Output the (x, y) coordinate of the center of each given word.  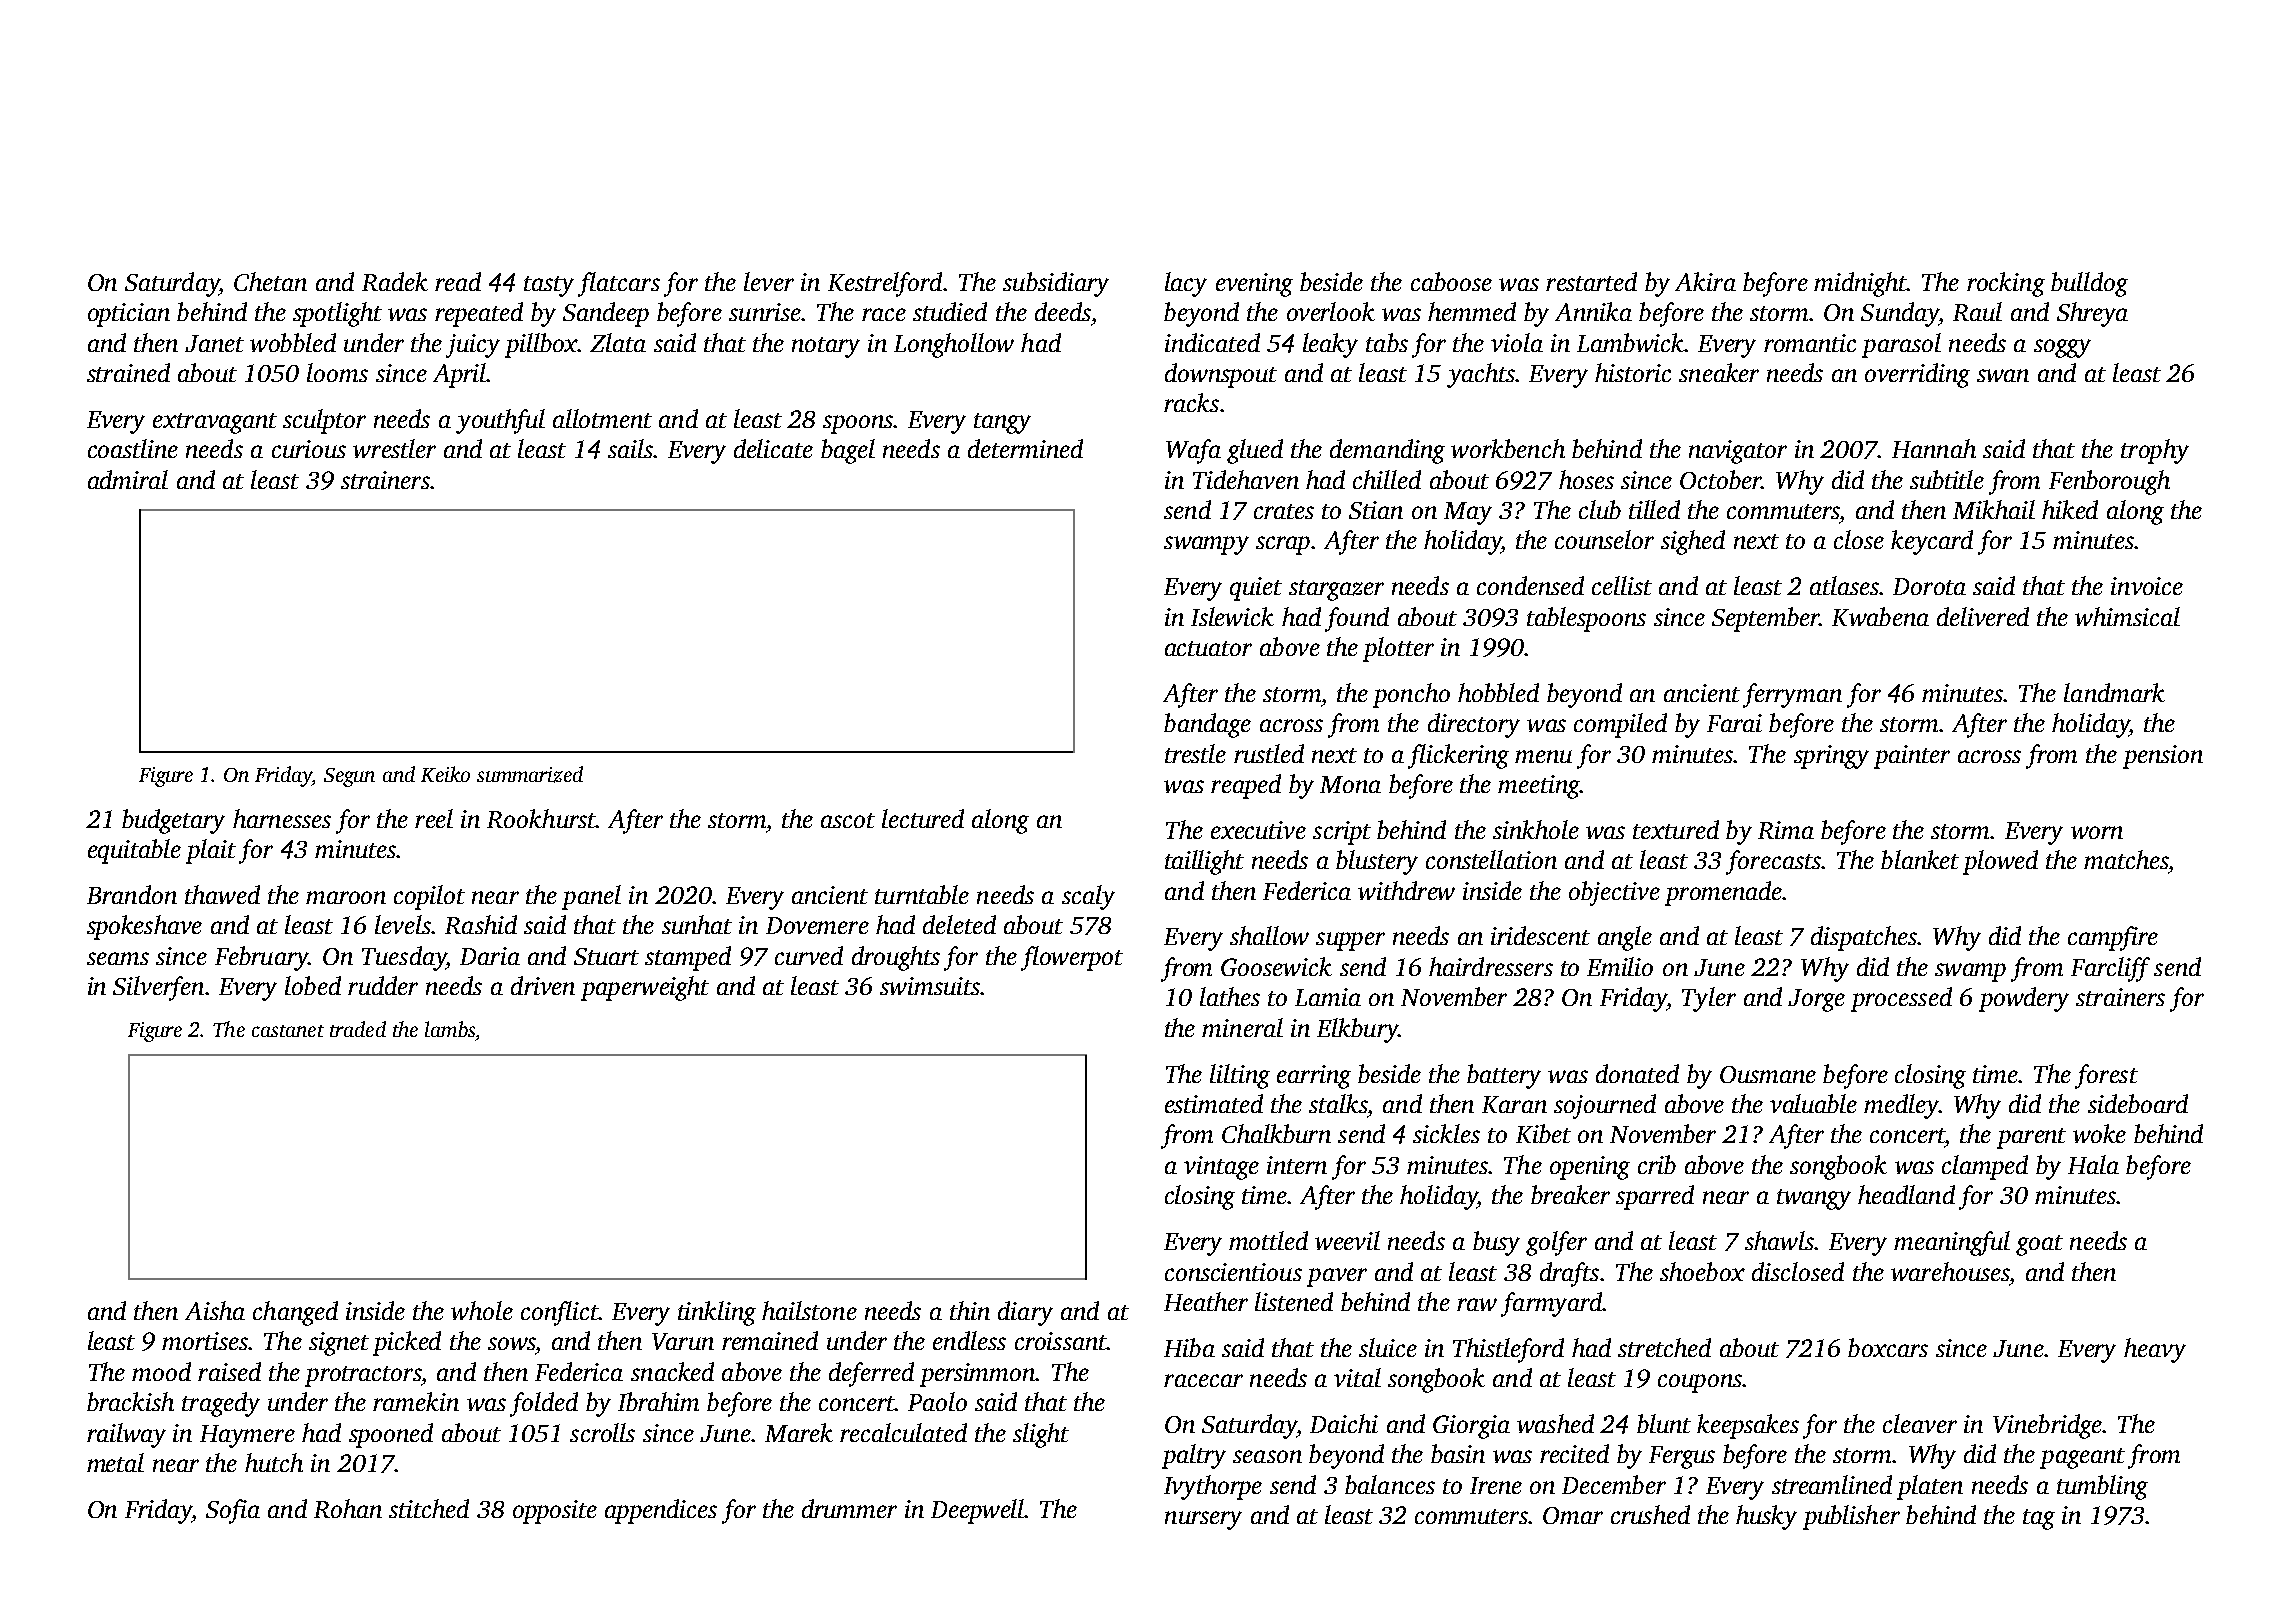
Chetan (270, 281)
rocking (2006, 284)
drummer (849, 1508)
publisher (1851, 1517)
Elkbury (1358, 1030)
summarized (530, 774)
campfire (2113, 938)
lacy (1186, 284)
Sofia (233, 1511)
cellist (1622, 585)
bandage (1207, 725)
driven (543, 985)
